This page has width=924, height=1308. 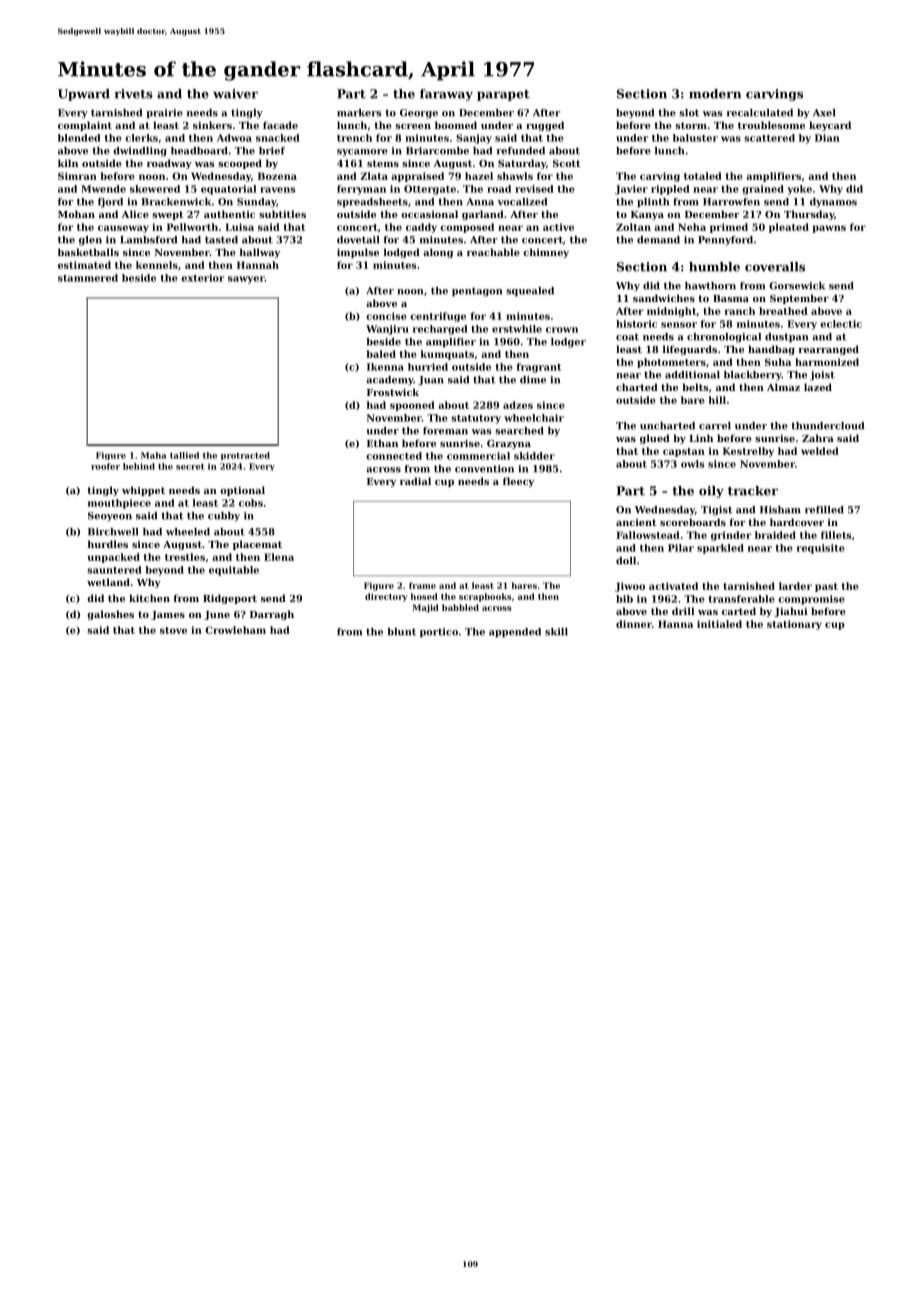 I want to click on dustpan, so click(x=786, y=338).
